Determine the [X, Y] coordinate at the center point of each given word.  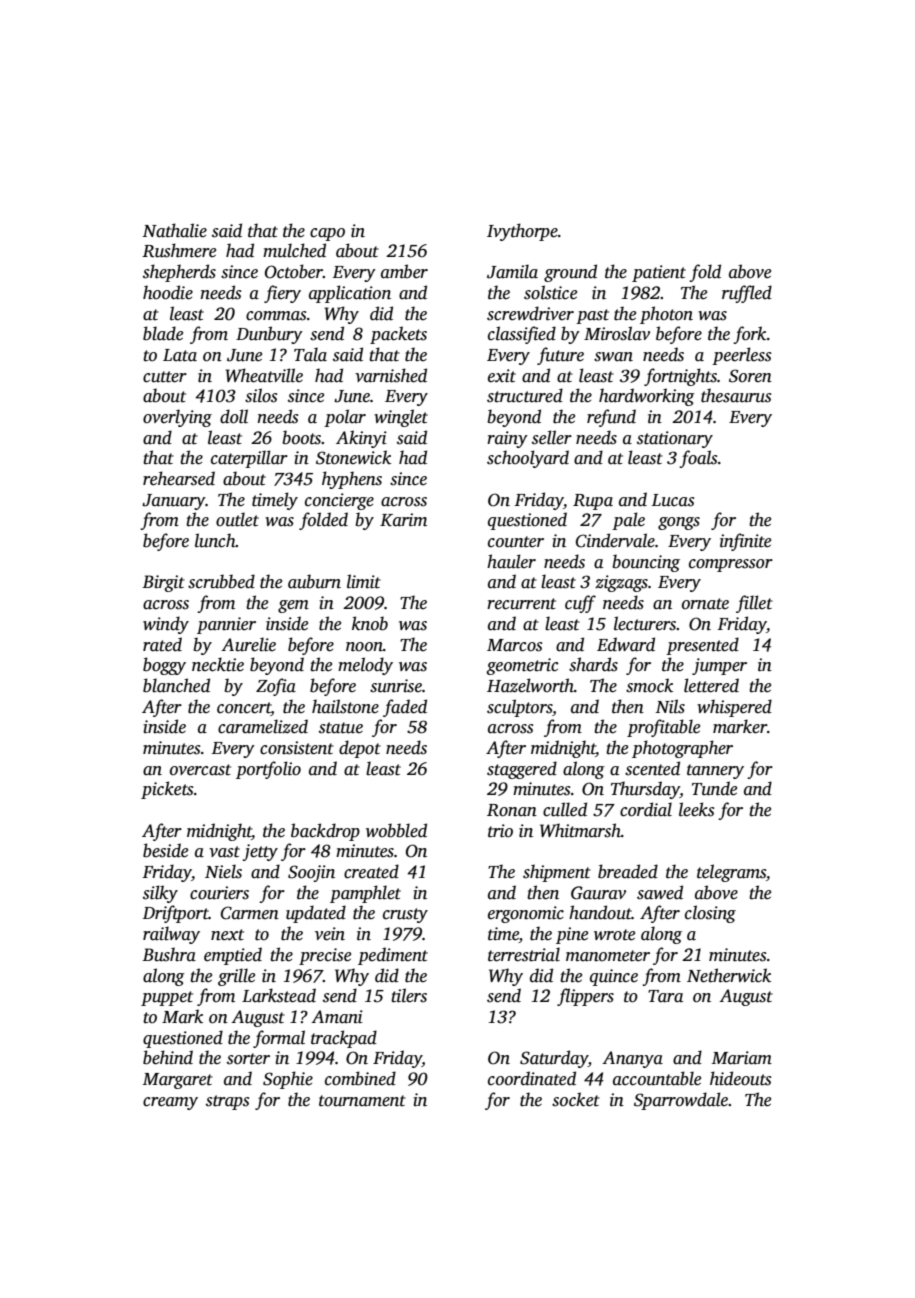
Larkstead [279, 995]
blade [163, 333]
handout [600, 912]
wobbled [396, 830]
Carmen [250, 913]
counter [516, 542]
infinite [745, 542]
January [173, 502]
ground [570, 273]
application [350, 294]
